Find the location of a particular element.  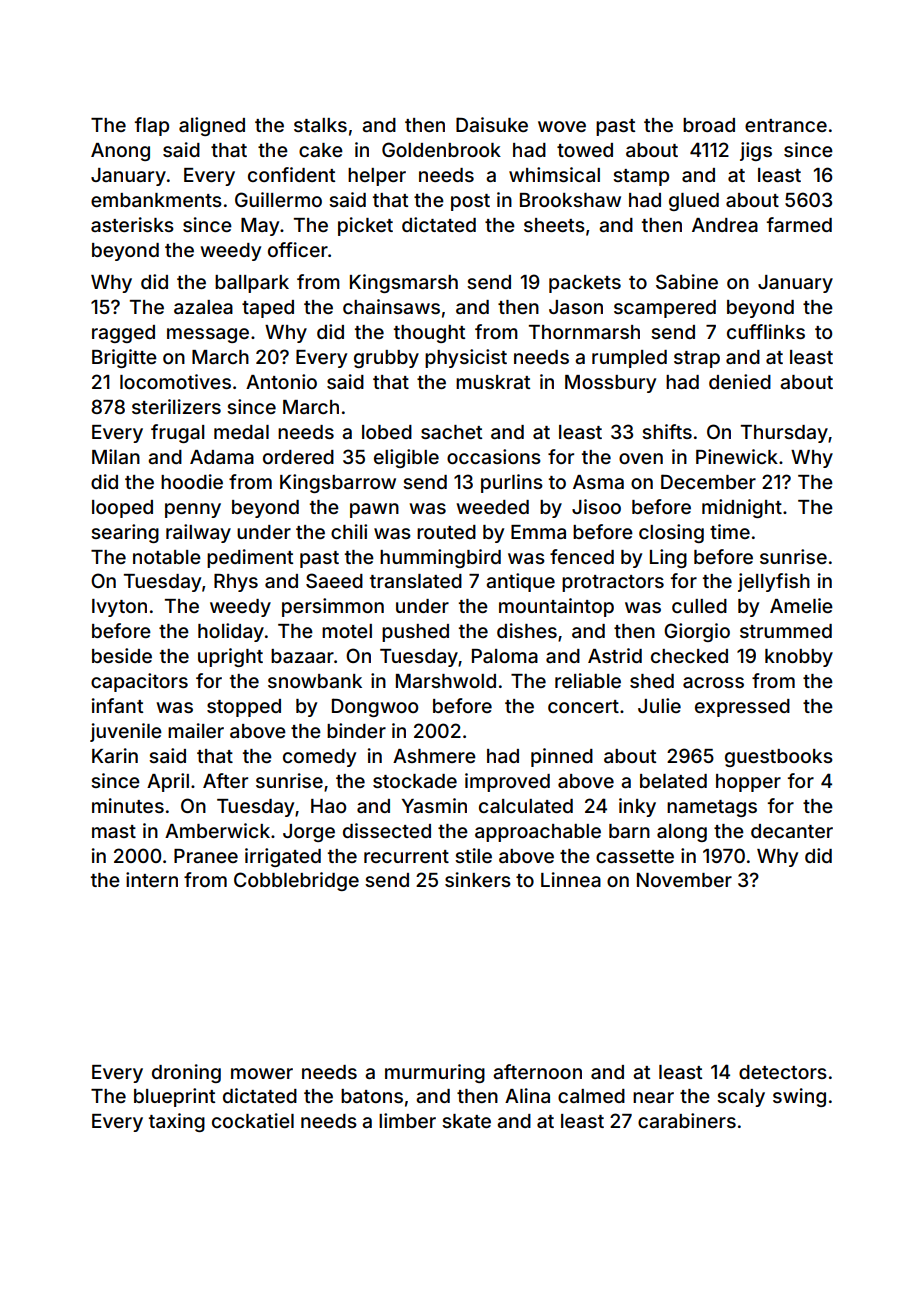

wove is located at coordinates (562, 126).
